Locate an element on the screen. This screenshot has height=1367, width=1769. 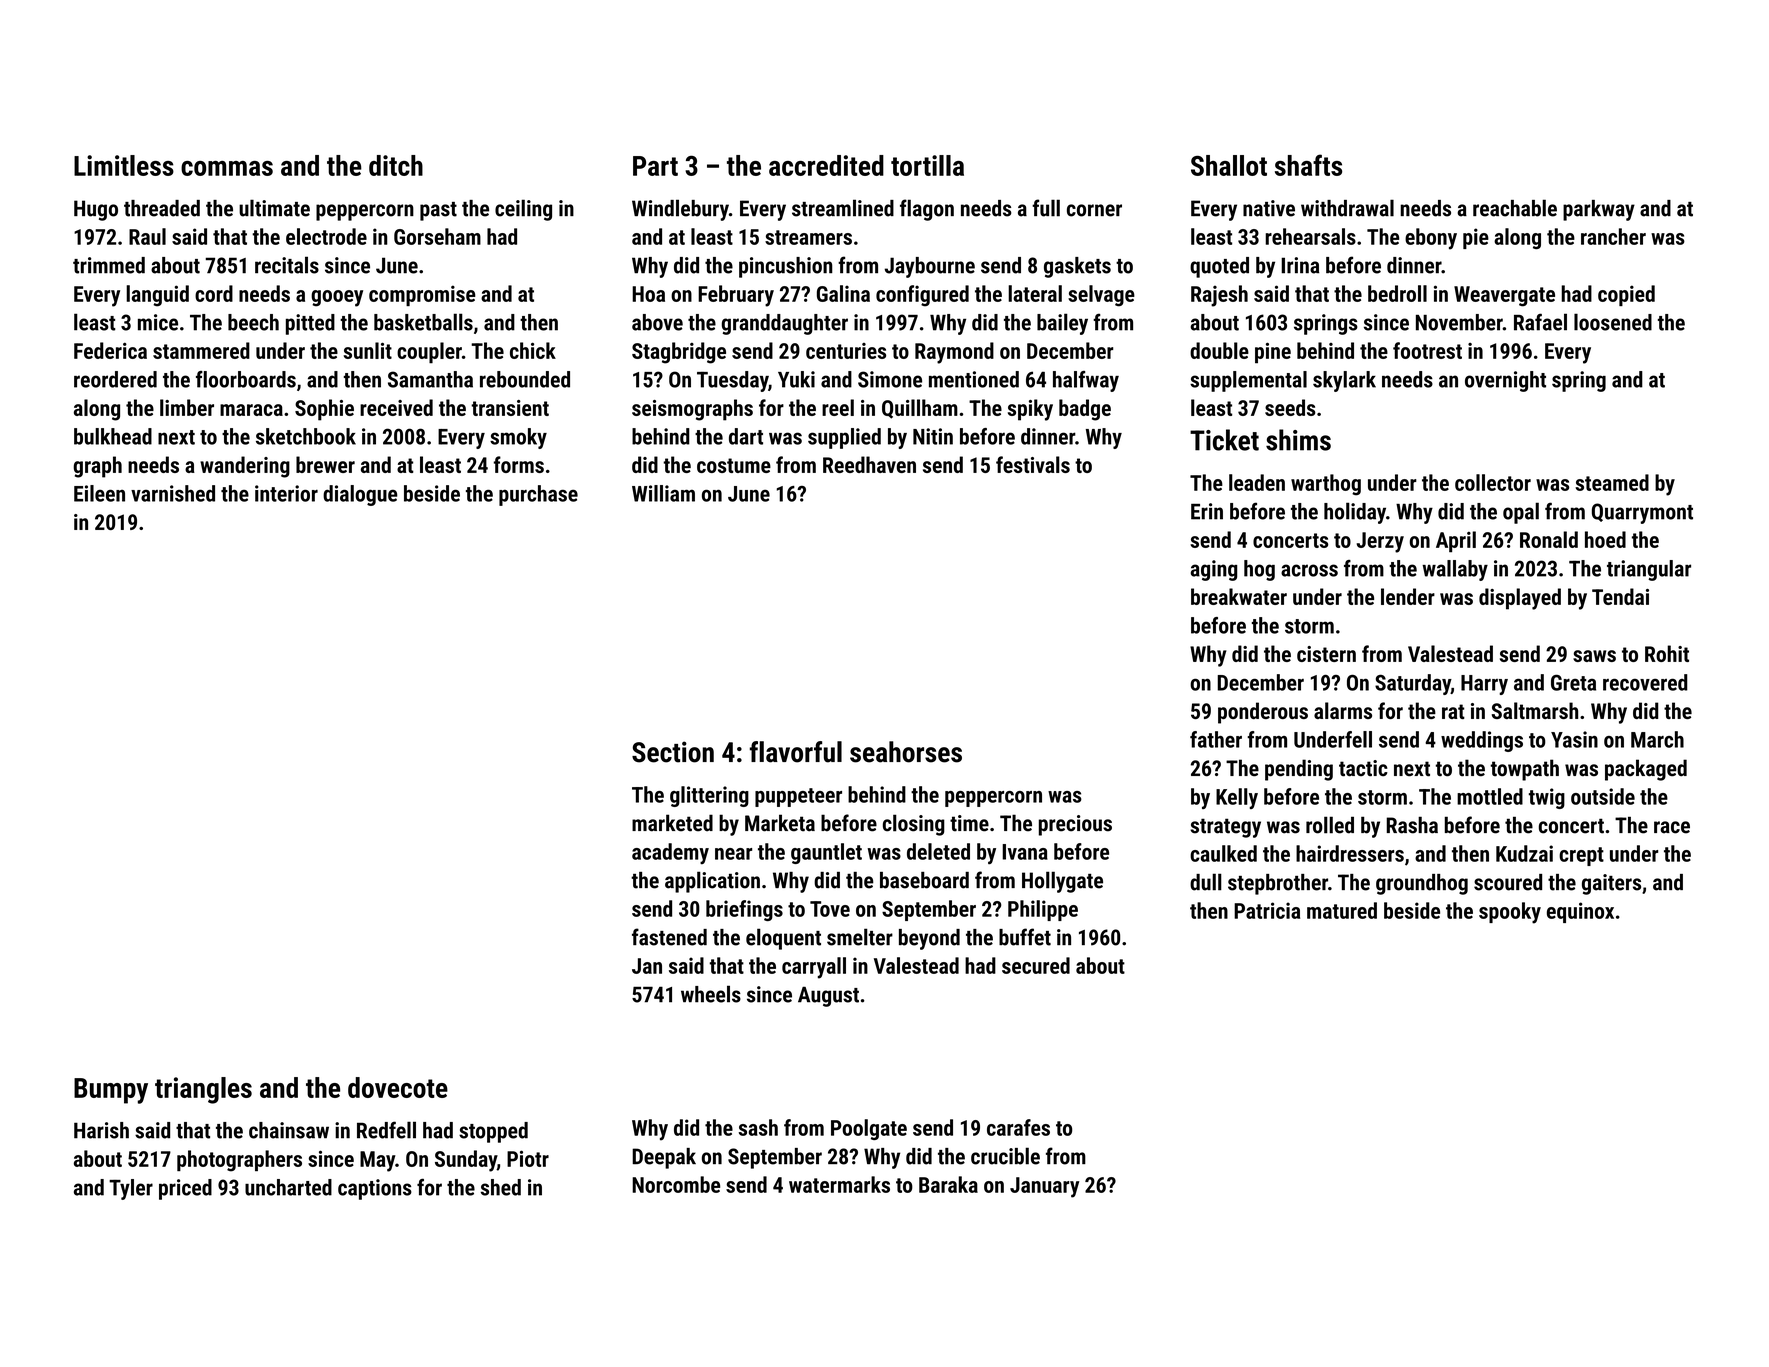
dart is located at coordinates (746, 436).
